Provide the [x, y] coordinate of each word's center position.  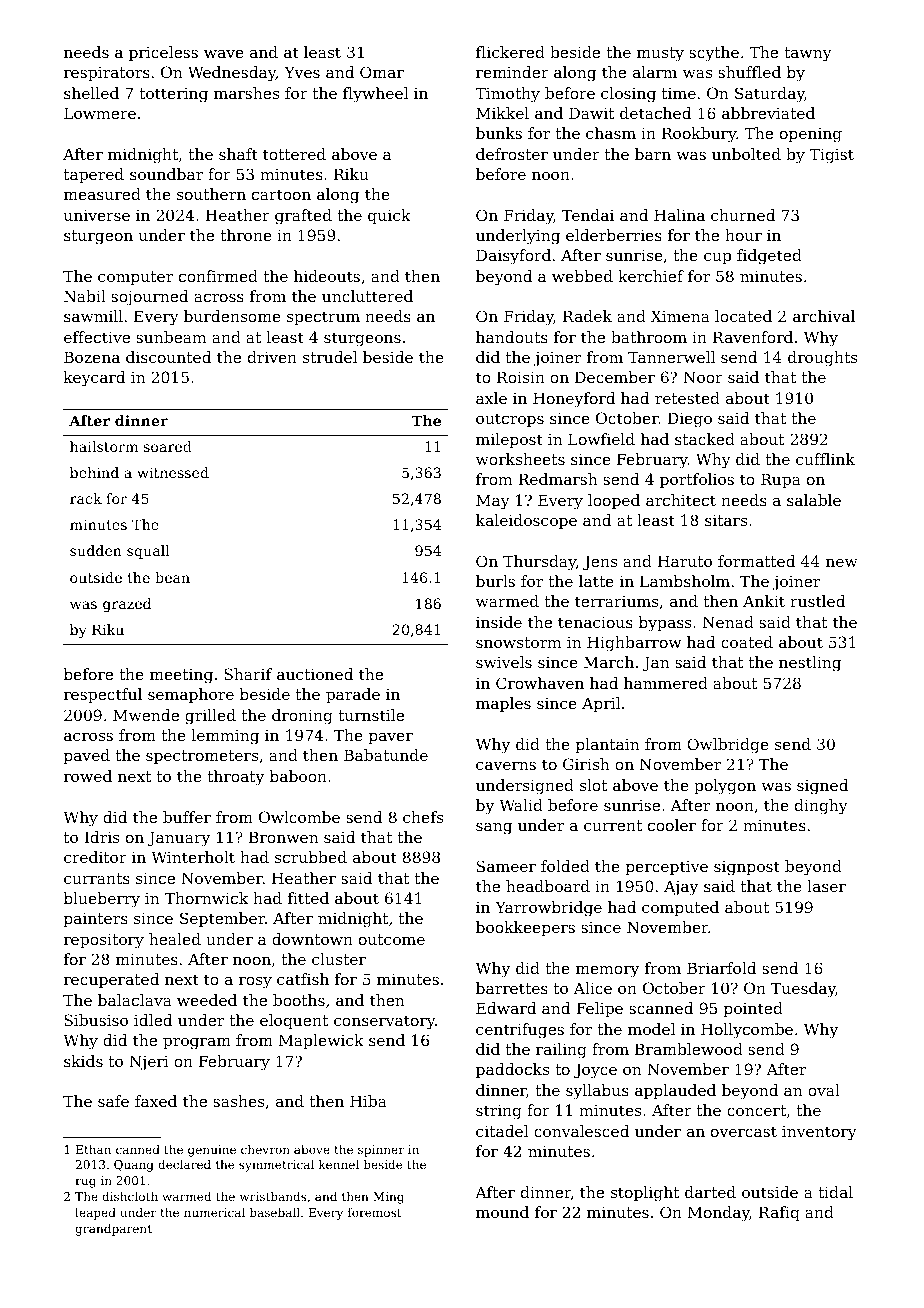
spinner [381, 1151]
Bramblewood [689, 1049]
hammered [666, 683]
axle [491, 398]
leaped [95, 1214]
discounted [168, 357]
